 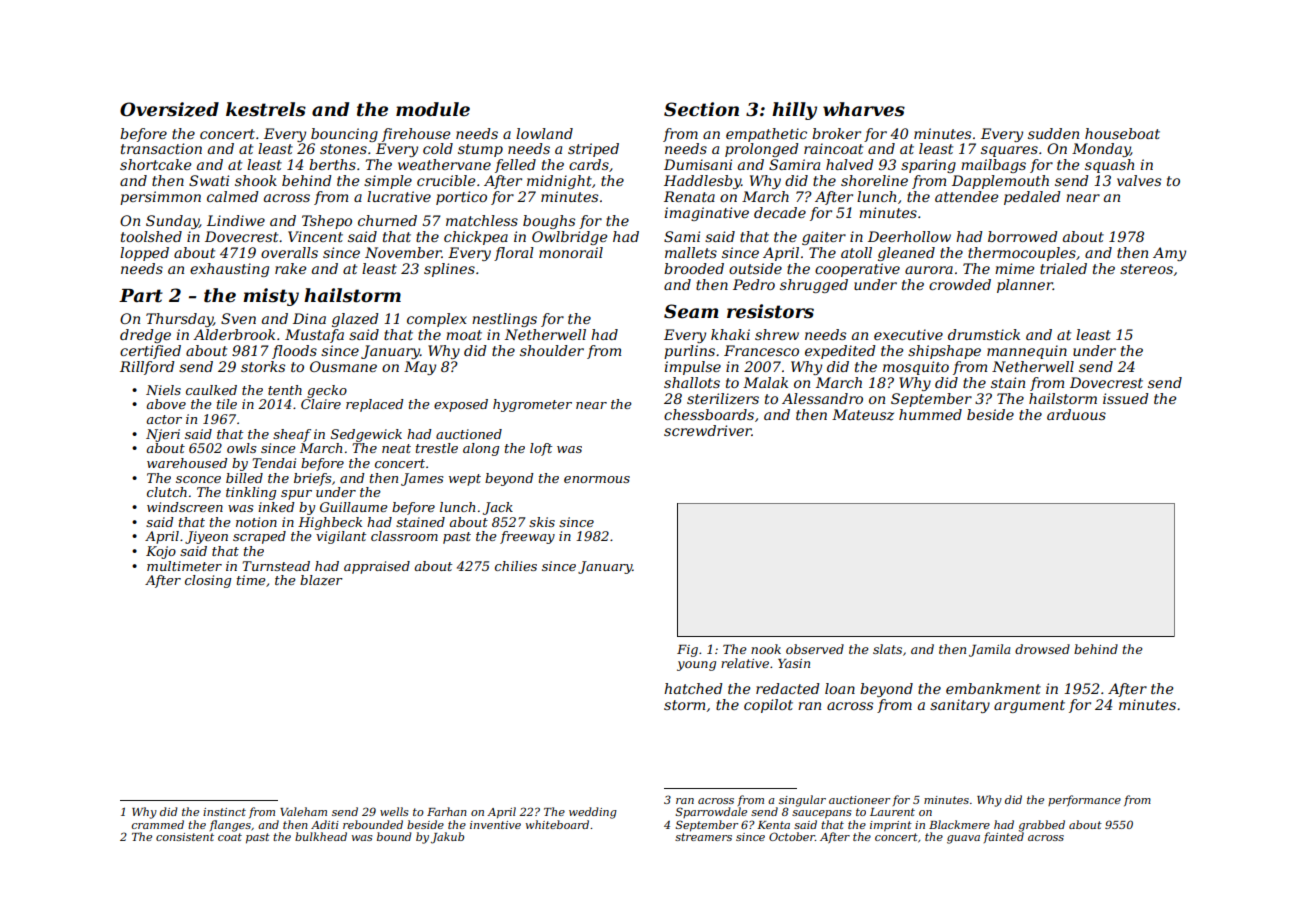 What do you see at coordinates (375, 405) in the page?
I see `replaced` at bounding box center [375, 405].
